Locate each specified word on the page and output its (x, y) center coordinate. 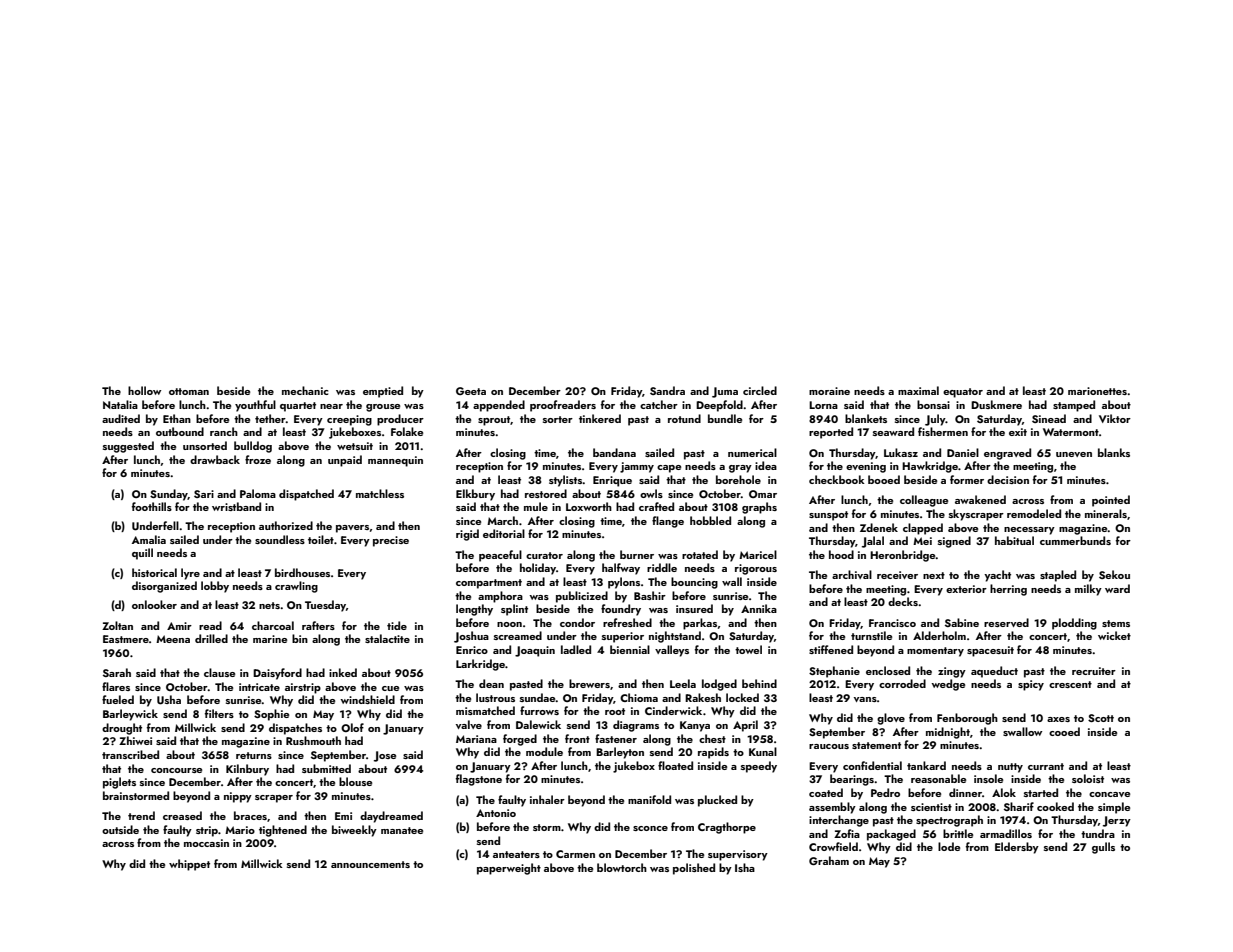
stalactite (387, 638)
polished (694, 869)
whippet (189, 865)
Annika (759, 608)
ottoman (189, 391)
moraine (829, 391)
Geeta (471, 391)
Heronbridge (903, 556)
